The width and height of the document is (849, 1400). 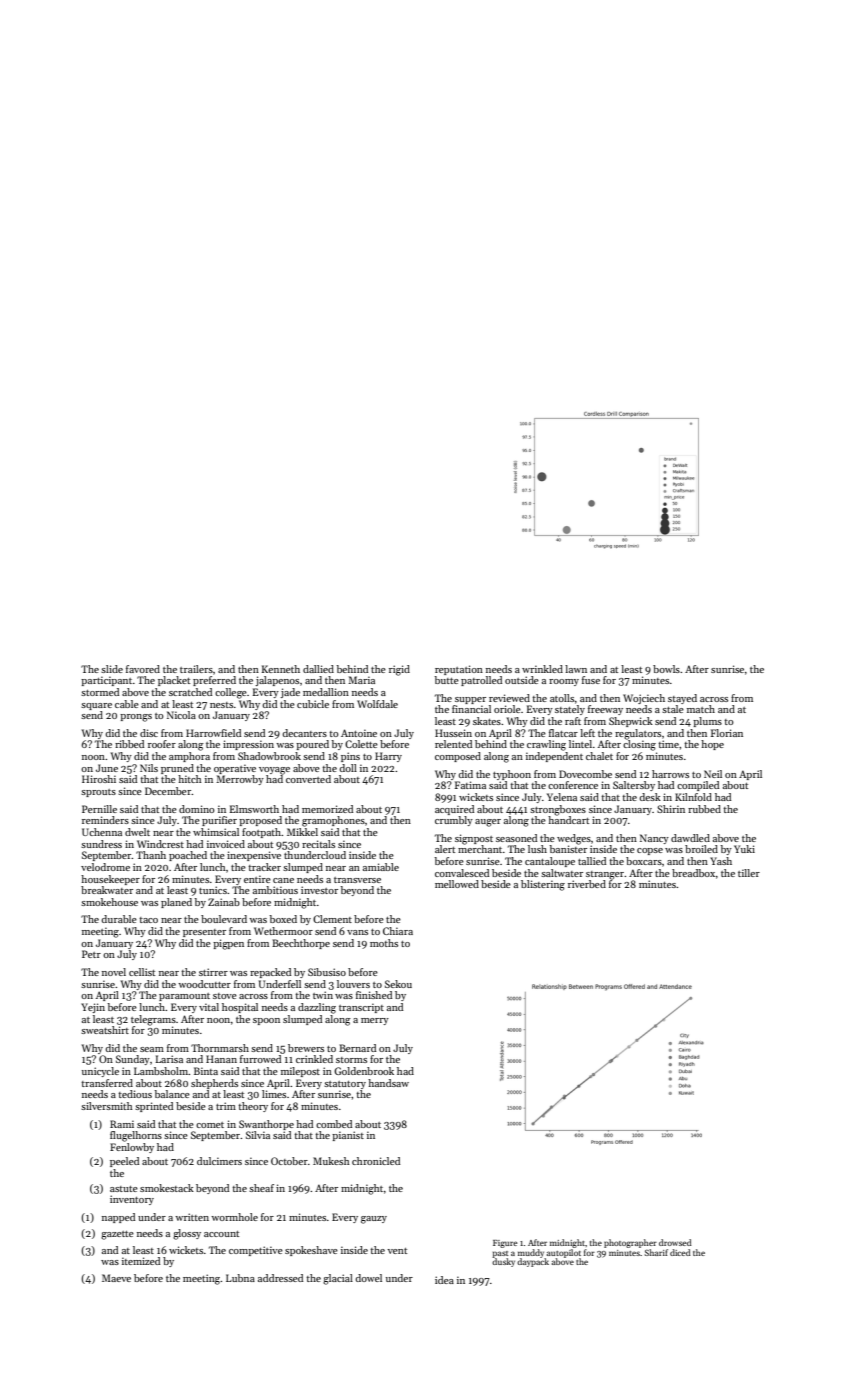 What do you see at coordinates (693, 873) in the document?
I see `breadbox` at bounding box center [693, 873].
